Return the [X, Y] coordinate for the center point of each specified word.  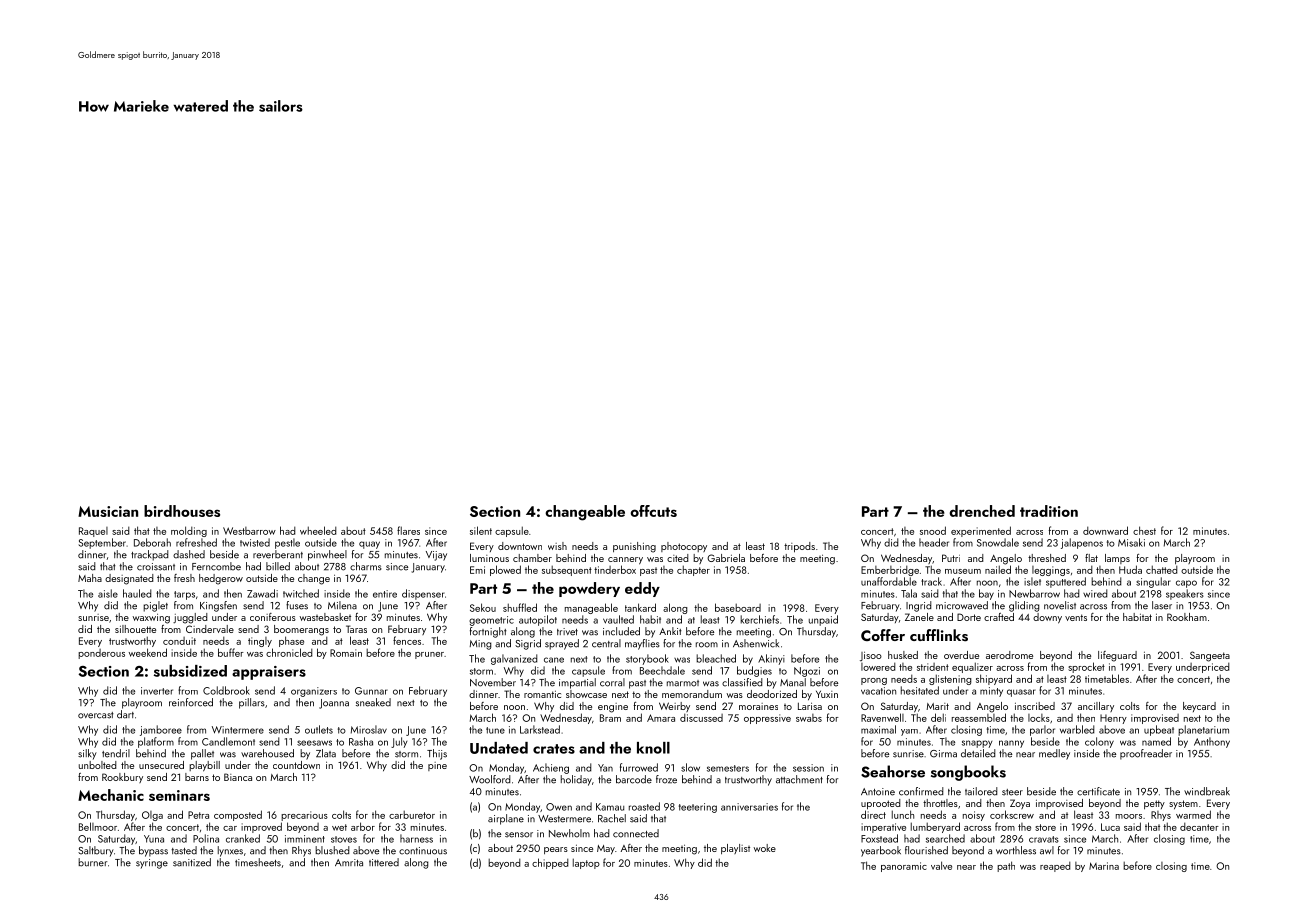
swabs [809, 718]
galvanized [514, 659]
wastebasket [325, 617]
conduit [179, 641]
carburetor [412, 815]
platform [156, 742]
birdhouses [182, 511]
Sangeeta [1210, 656]
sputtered [1066, 582]
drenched [982, 511]
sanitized [192, 862]
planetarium [1203, 730]
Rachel [612, 818]
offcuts [654, 511]
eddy [642, 589]
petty [1154, 804]
